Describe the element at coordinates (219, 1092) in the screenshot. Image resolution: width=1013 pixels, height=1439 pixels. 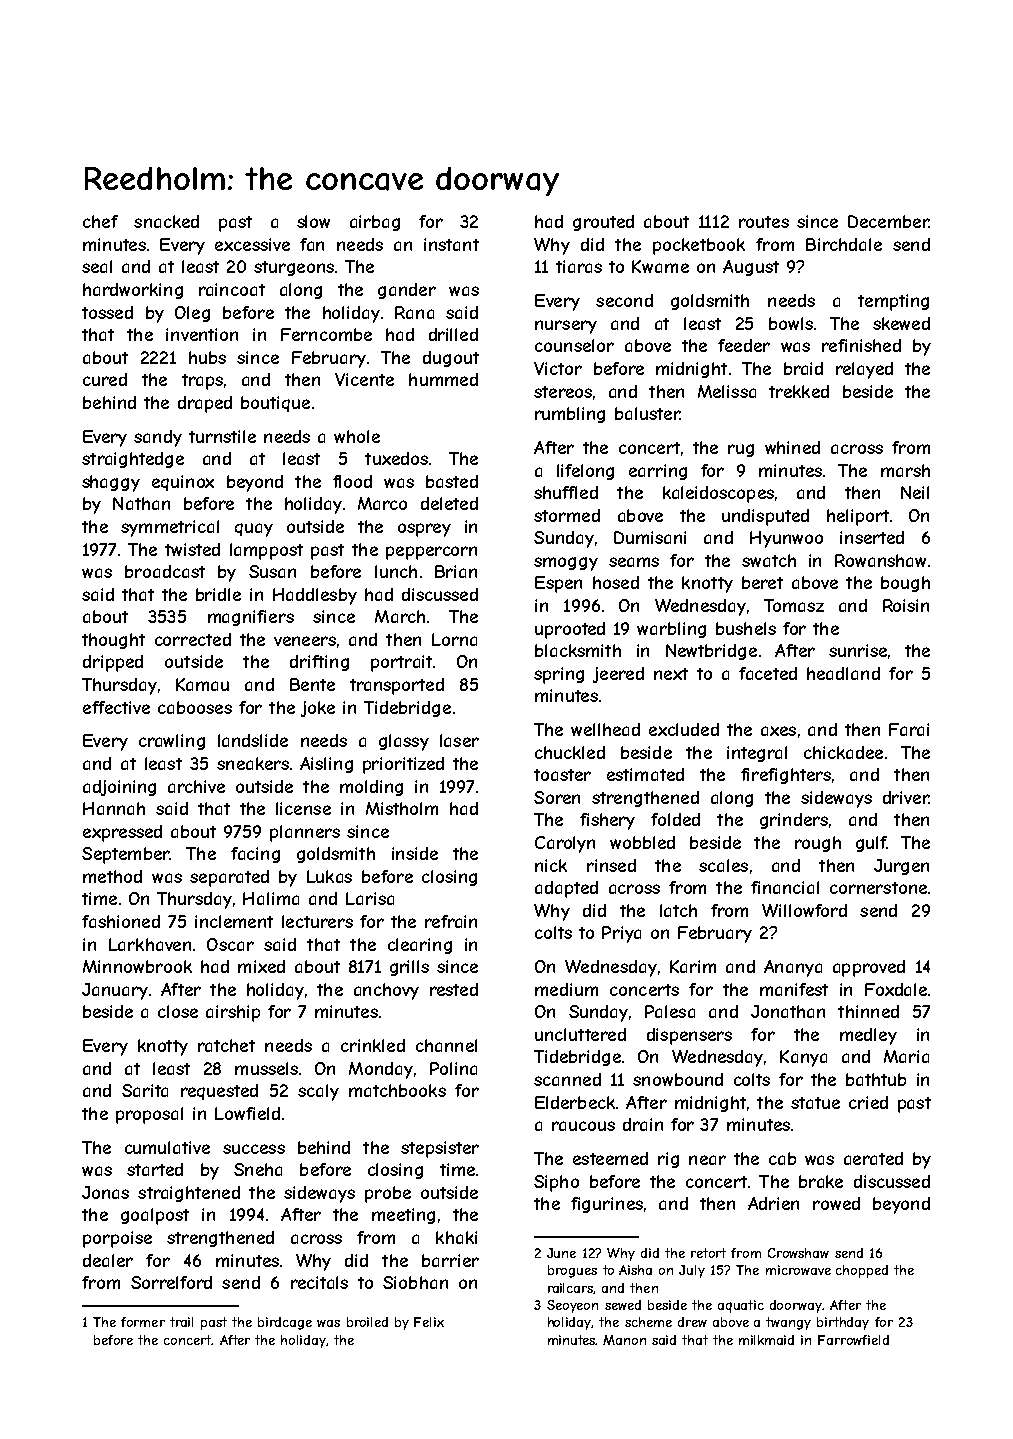
I see `requested` at that location.
